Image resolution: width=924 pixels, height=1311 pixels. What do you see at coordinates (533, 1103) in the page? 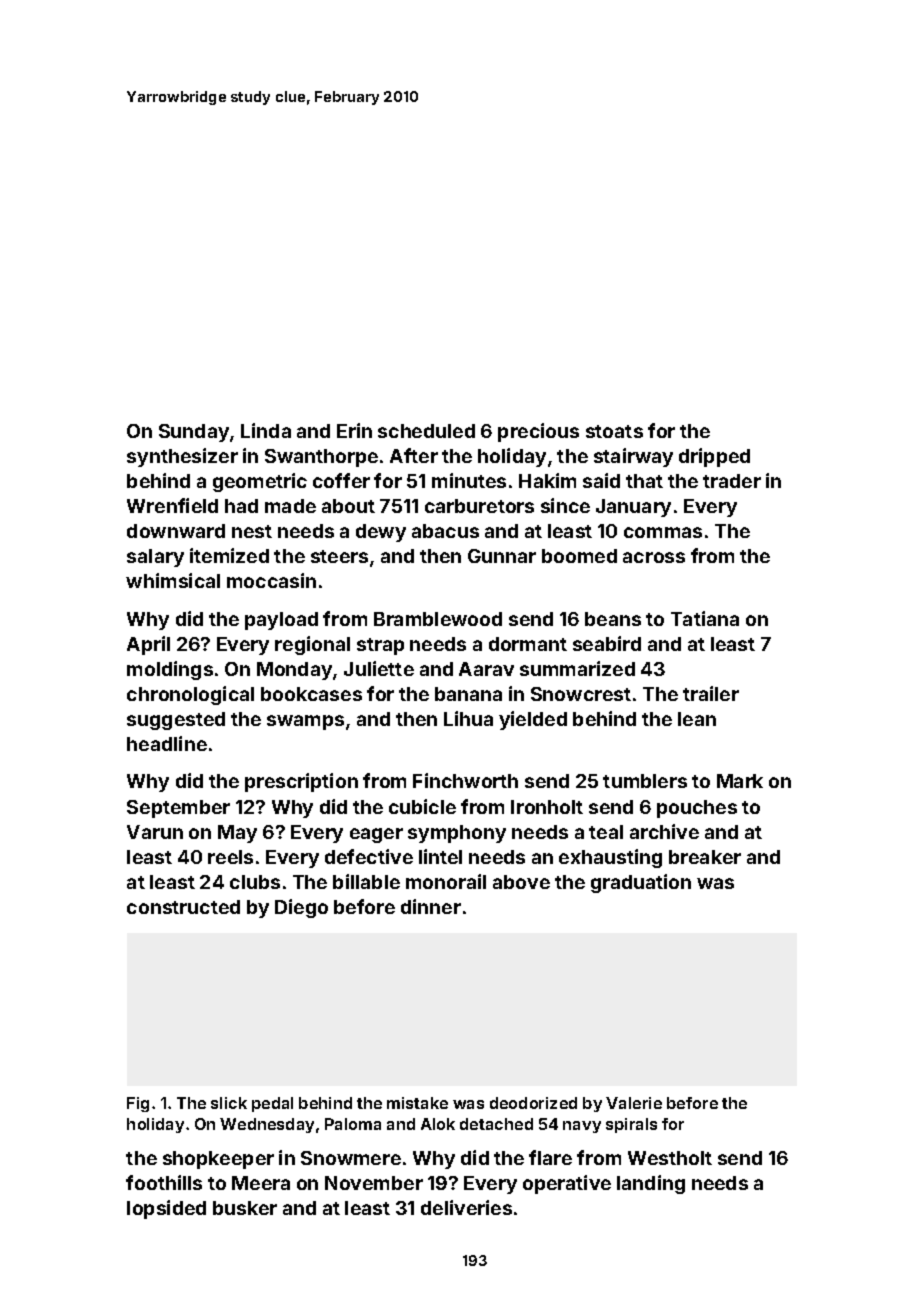
I see `deodorized` at bounding box center [533, 1103].
